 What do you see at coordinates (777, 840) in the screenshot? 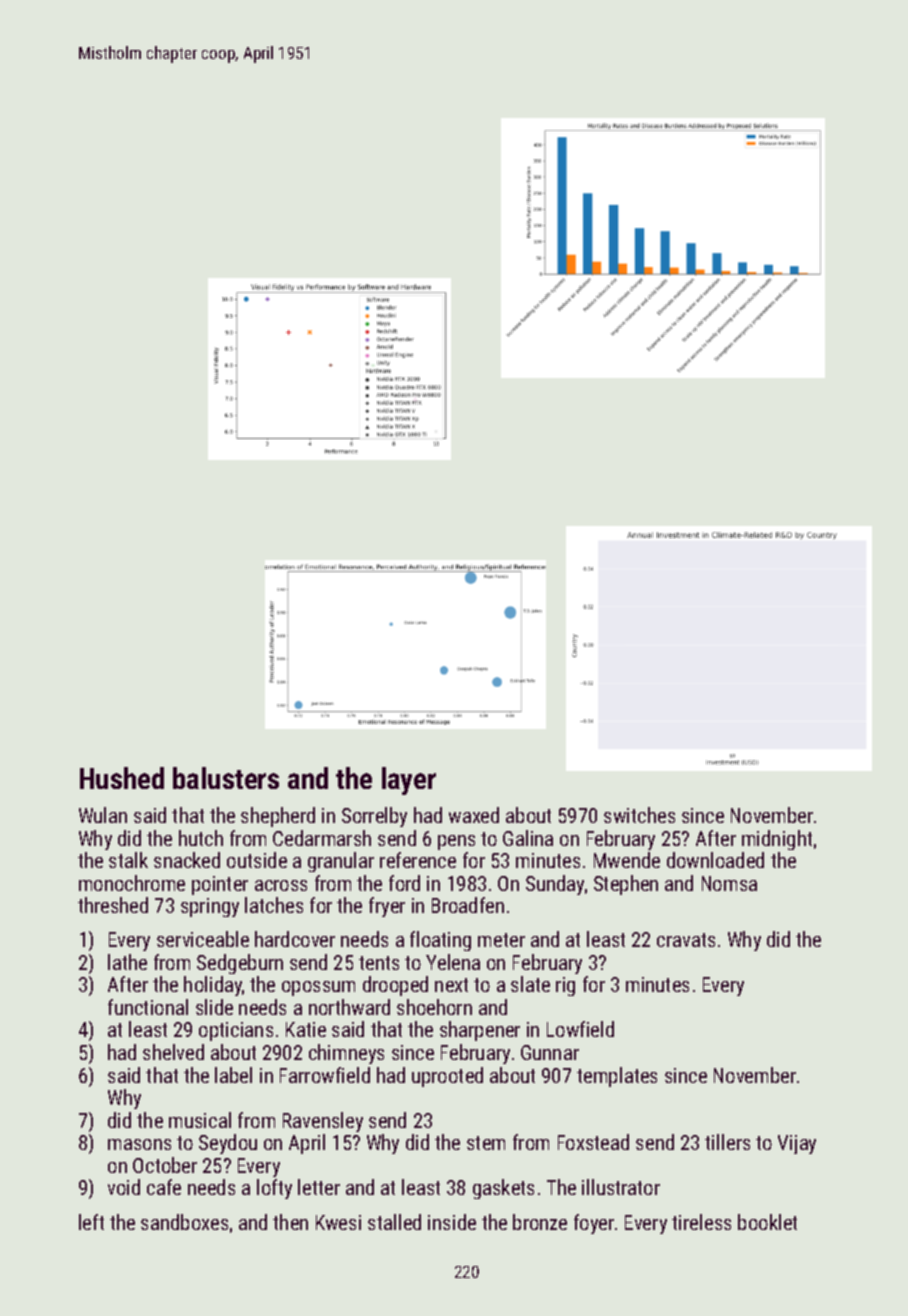
I see `midnight` at bounding box center [777, 840].
